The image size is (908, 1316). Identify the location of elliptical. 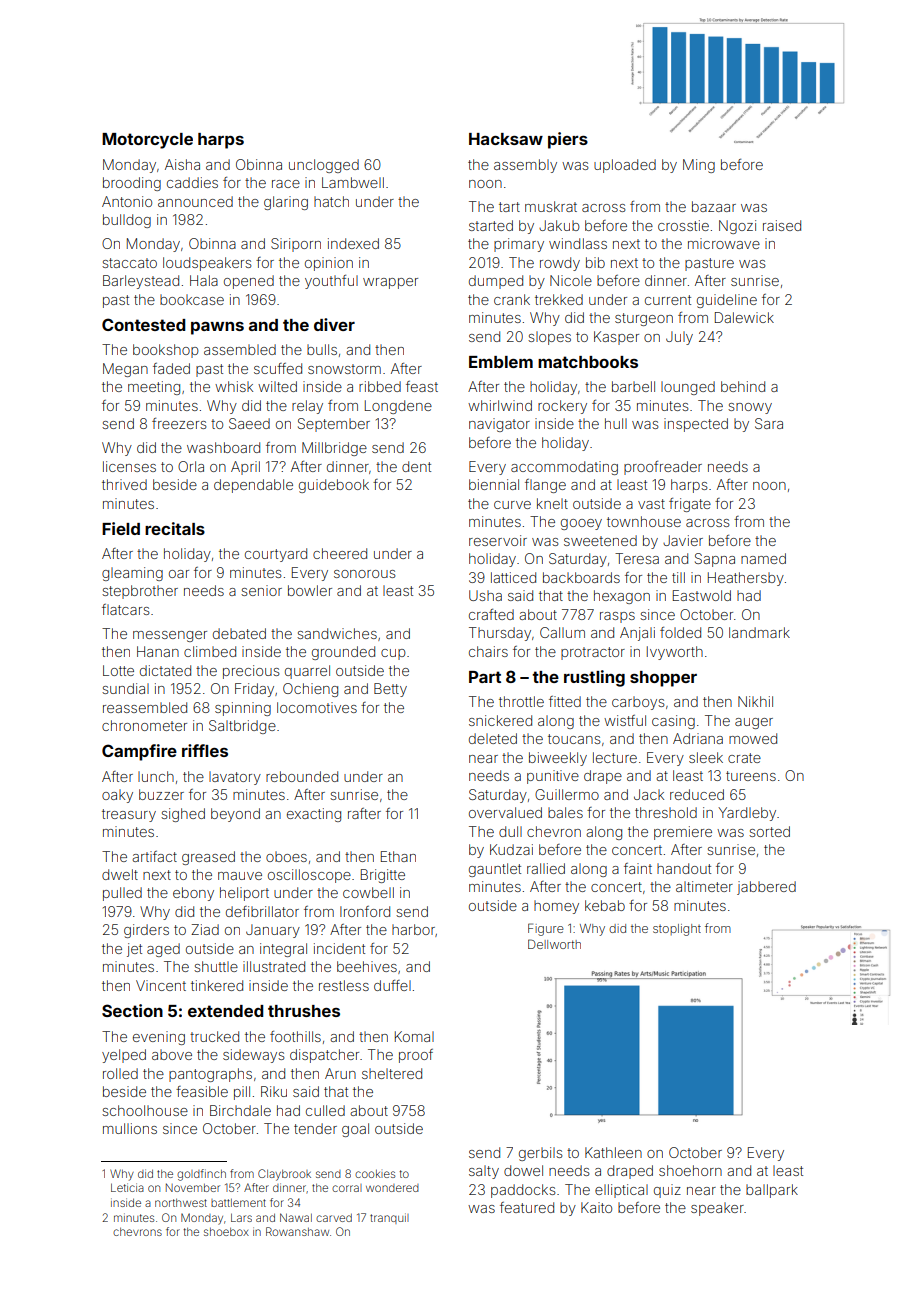
(621, 1191).
